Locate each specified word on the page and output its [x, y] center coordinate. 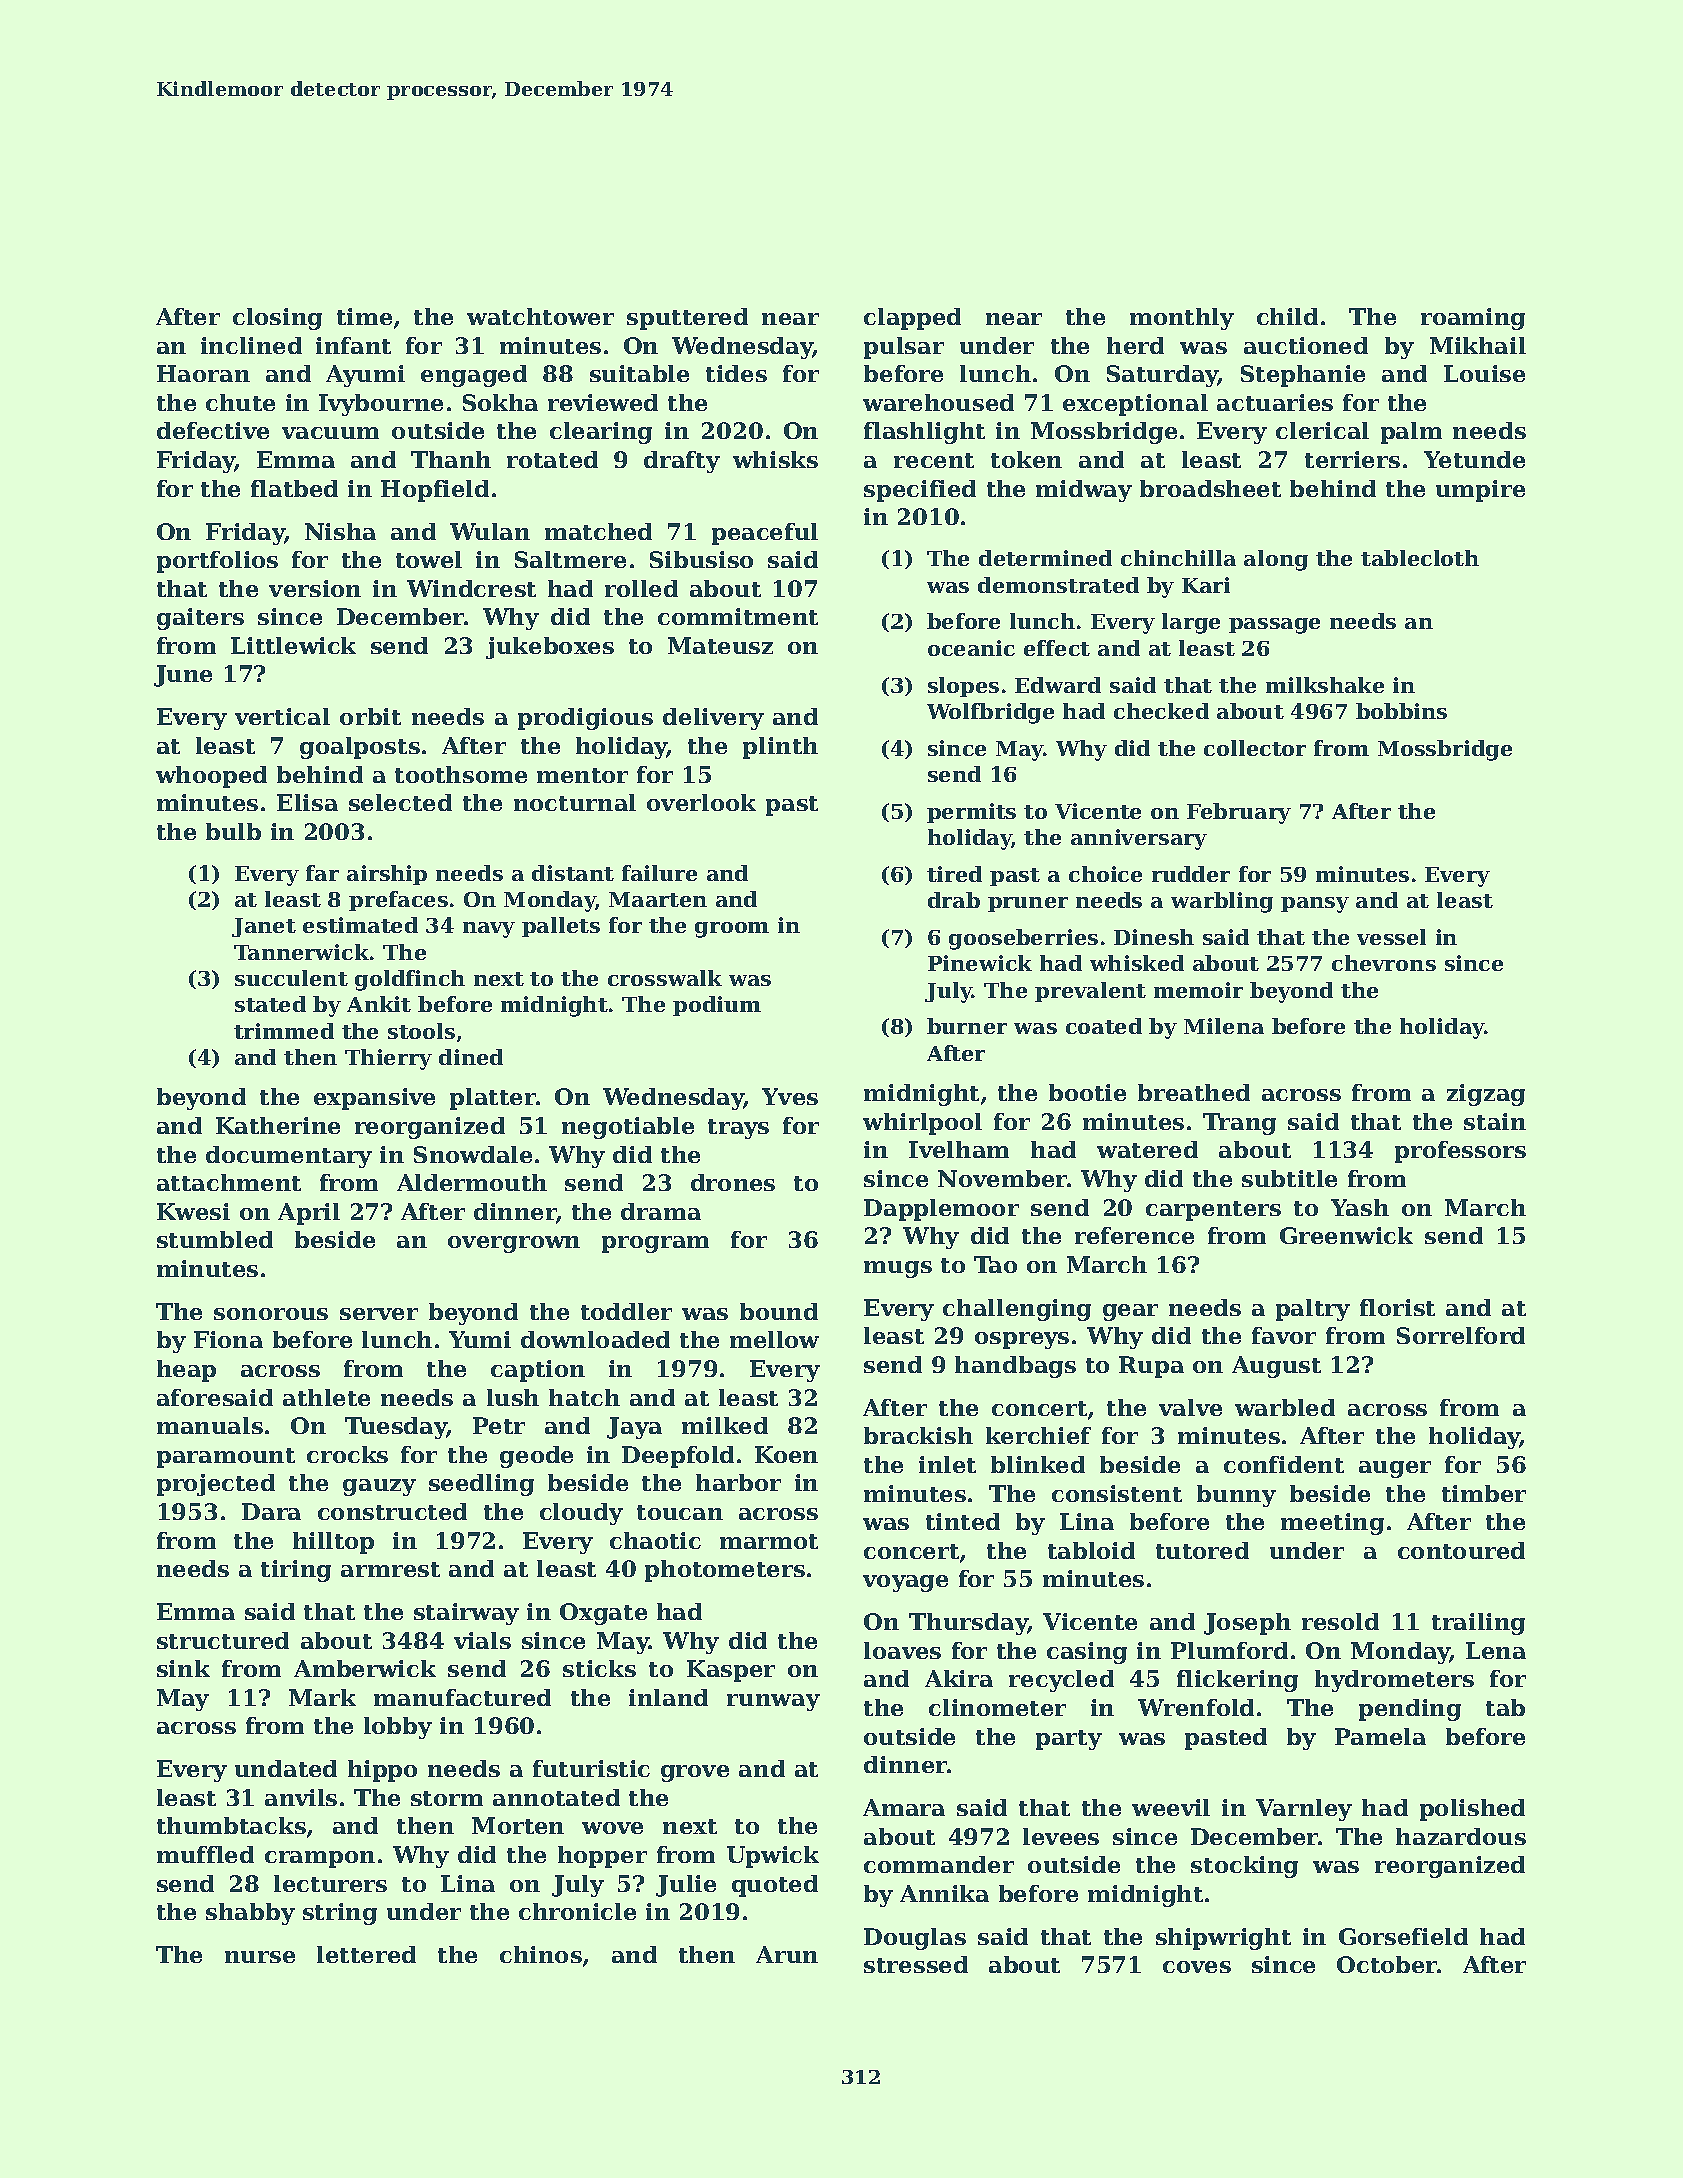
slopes [963, 687]
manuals [210, 1425]
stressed [916, 1964]
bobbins [1401, 711]
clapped [912, 319]
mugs [898, 1269]
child [1287, 316]
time [364, 316]
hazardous [1461, 1836]
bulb [233, 831]
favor [1284, 1335]
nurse [260, 1957]
